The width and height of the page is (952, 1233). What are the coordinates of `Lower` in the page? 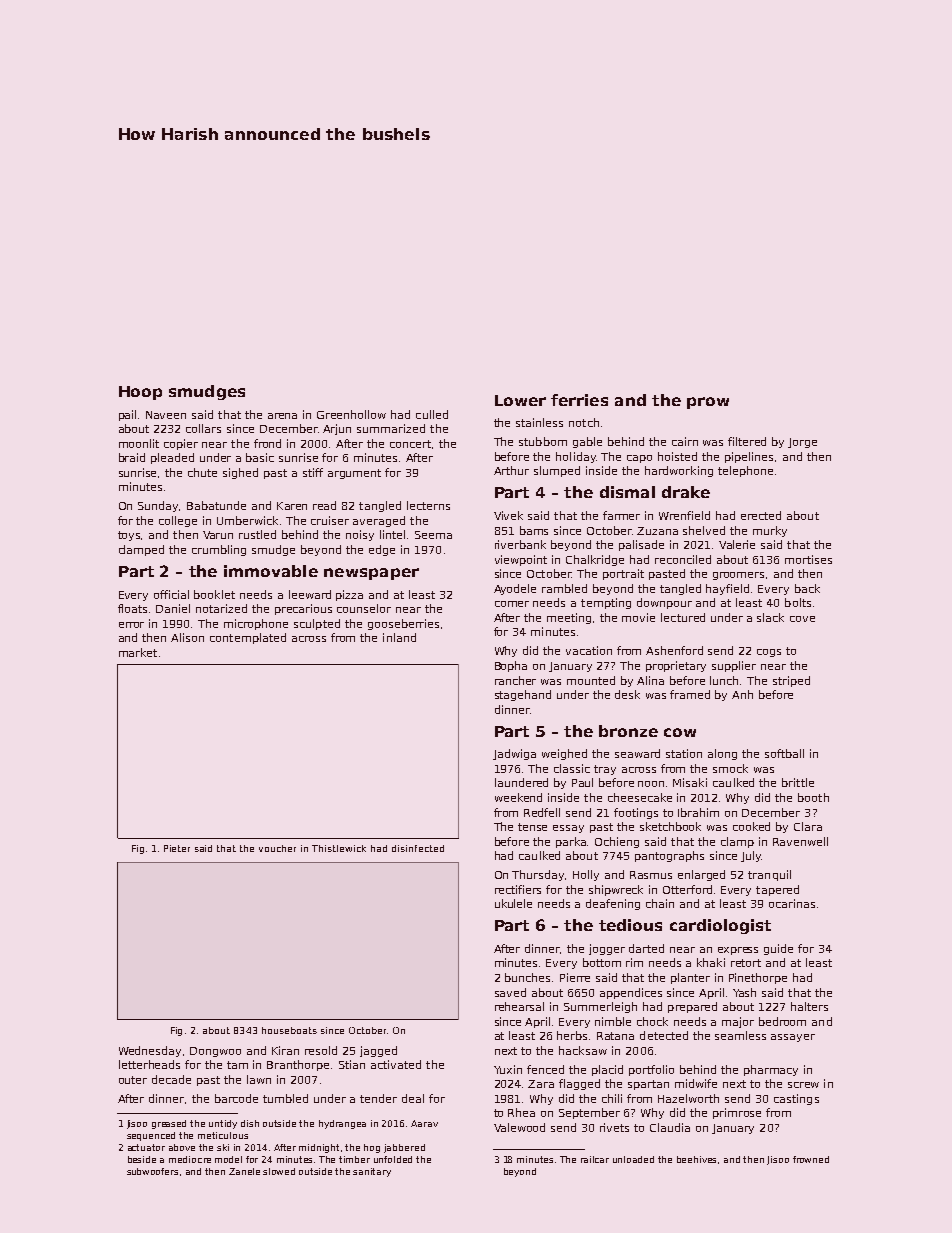 It's located at (520, 400).
